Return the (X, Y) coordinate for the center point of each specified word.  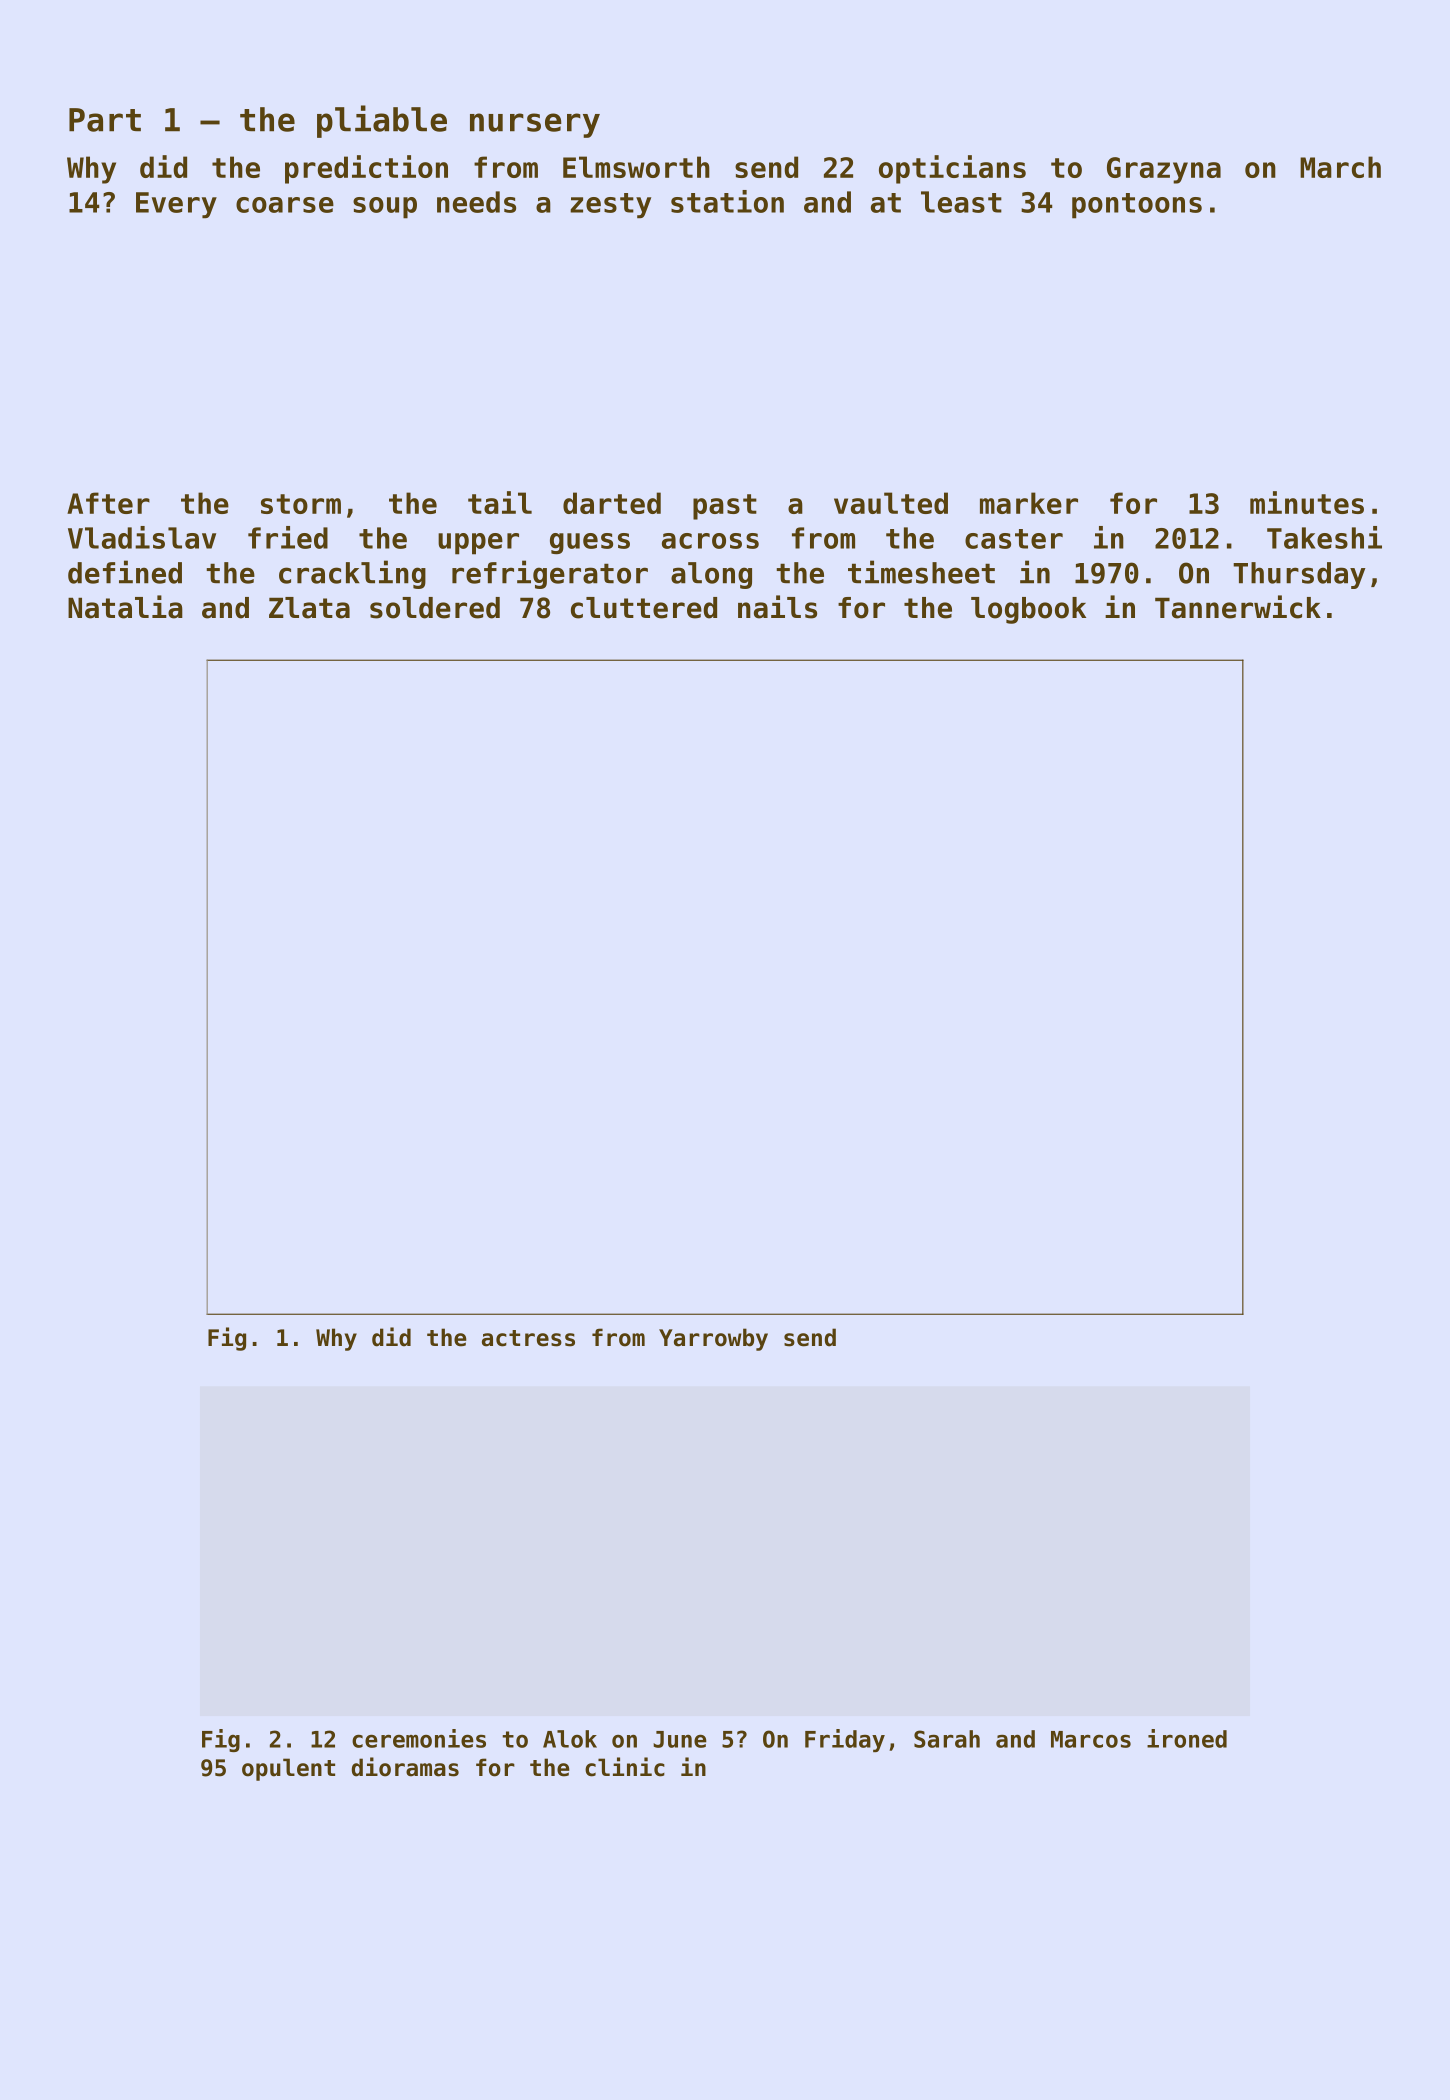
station (727, 201)
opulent (288, 1769)
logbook (1028, 610)
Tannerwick (1238, 607)
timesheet (921, 572)
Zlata (309, 608)
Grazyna (1164, 170)
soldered (435, 608)
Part (105, 120)
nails (777, 607)
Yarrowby (713, 1339)
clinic (625, 1767)
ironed (1187, 1738)
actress (528, 1338)
